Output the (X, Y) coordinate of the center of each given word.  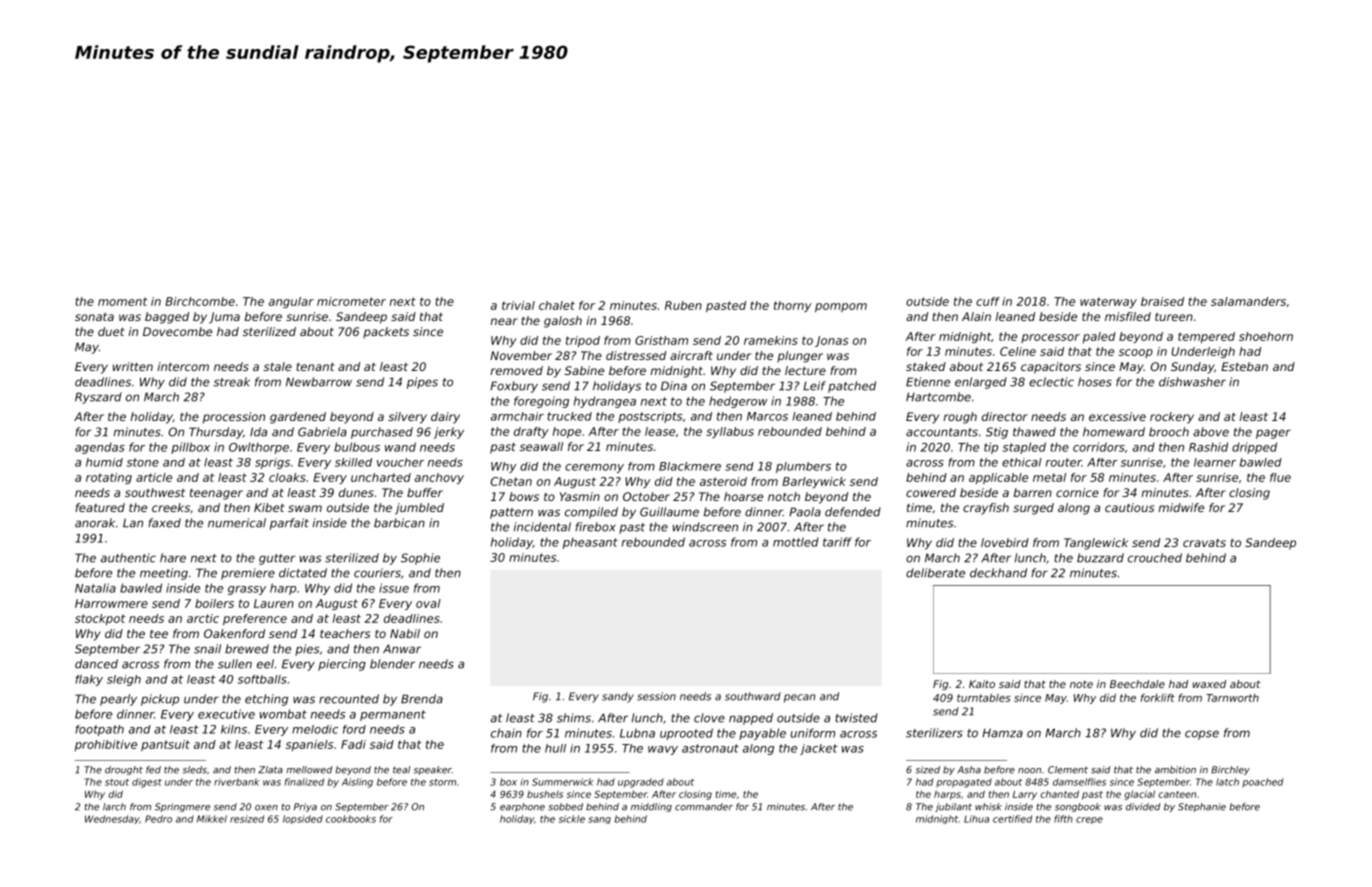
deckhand (998, 573)
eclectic (1051, 382)
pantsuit (165, 745)
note (1081, 684)
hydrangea (605, 402)
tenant (315, 366)
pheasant (590, 543)
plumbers (803, 467)
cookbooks (351, 819)
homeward (1114, 432)
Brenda (422, 699)
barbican (399, 523)
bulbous (357, 447)
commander (704, 807)
